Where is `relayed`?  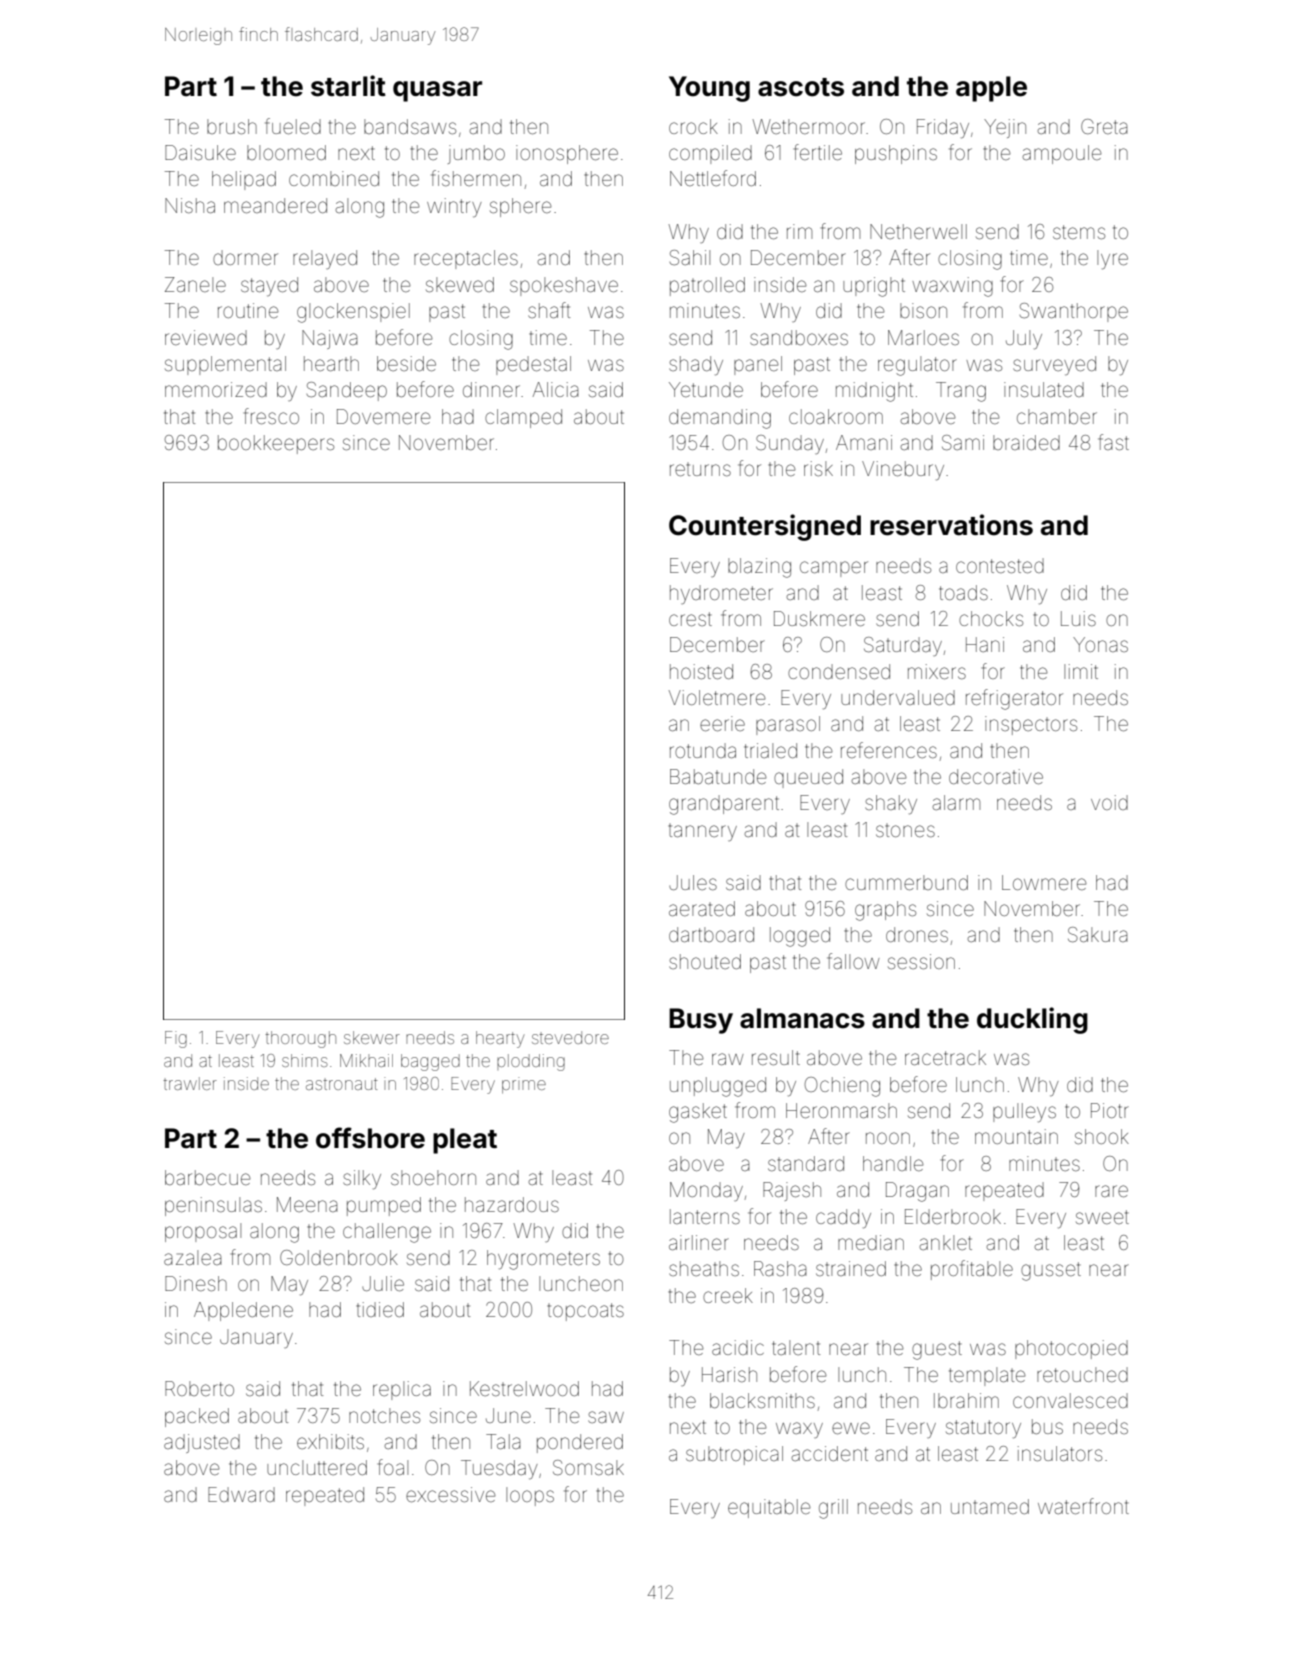 relayed is located at coordinates (325, 259).
